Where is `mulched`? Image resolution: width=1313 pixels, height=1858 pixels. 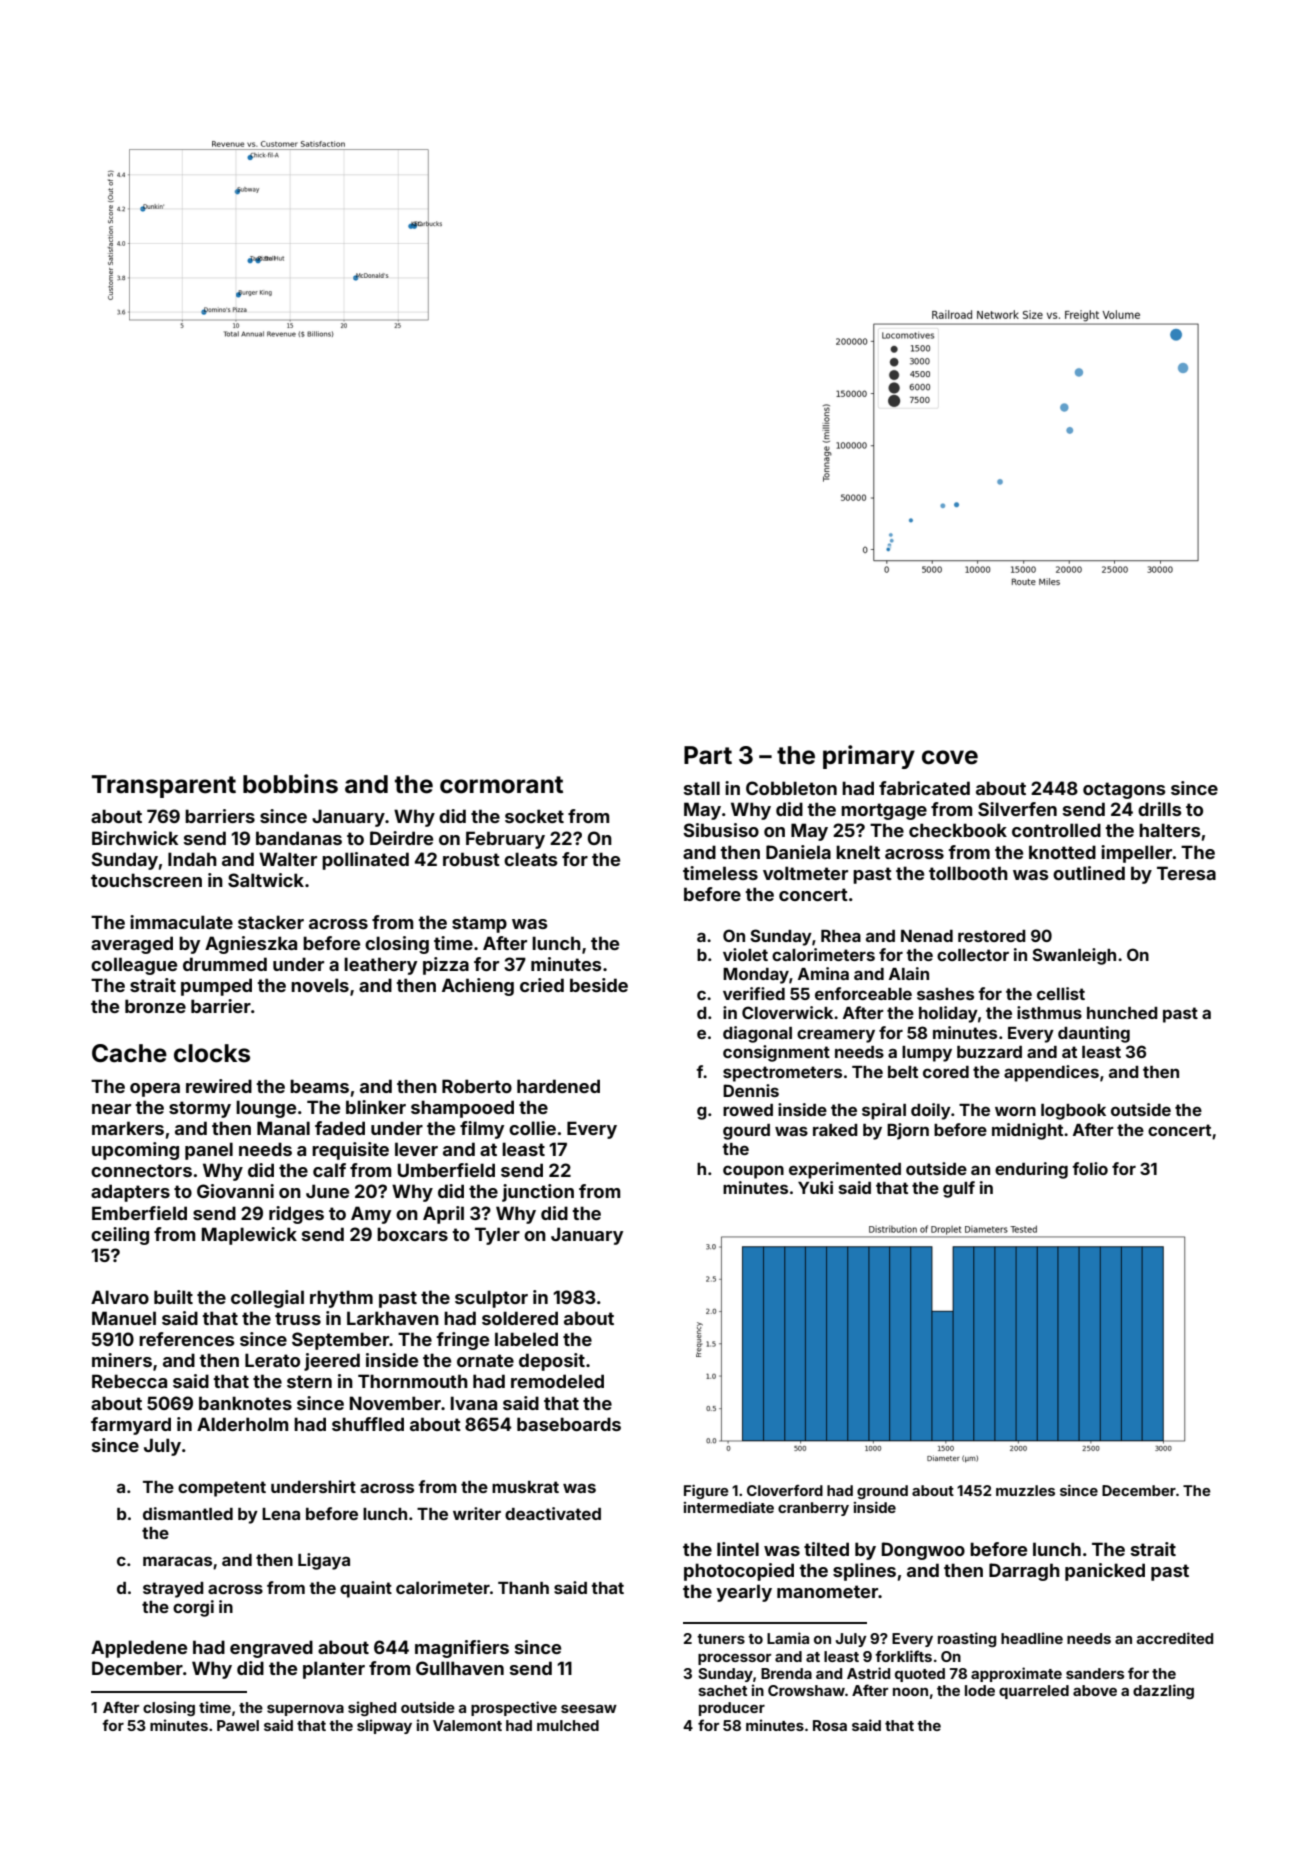
mulched is located at coordinates (568, 1725).
